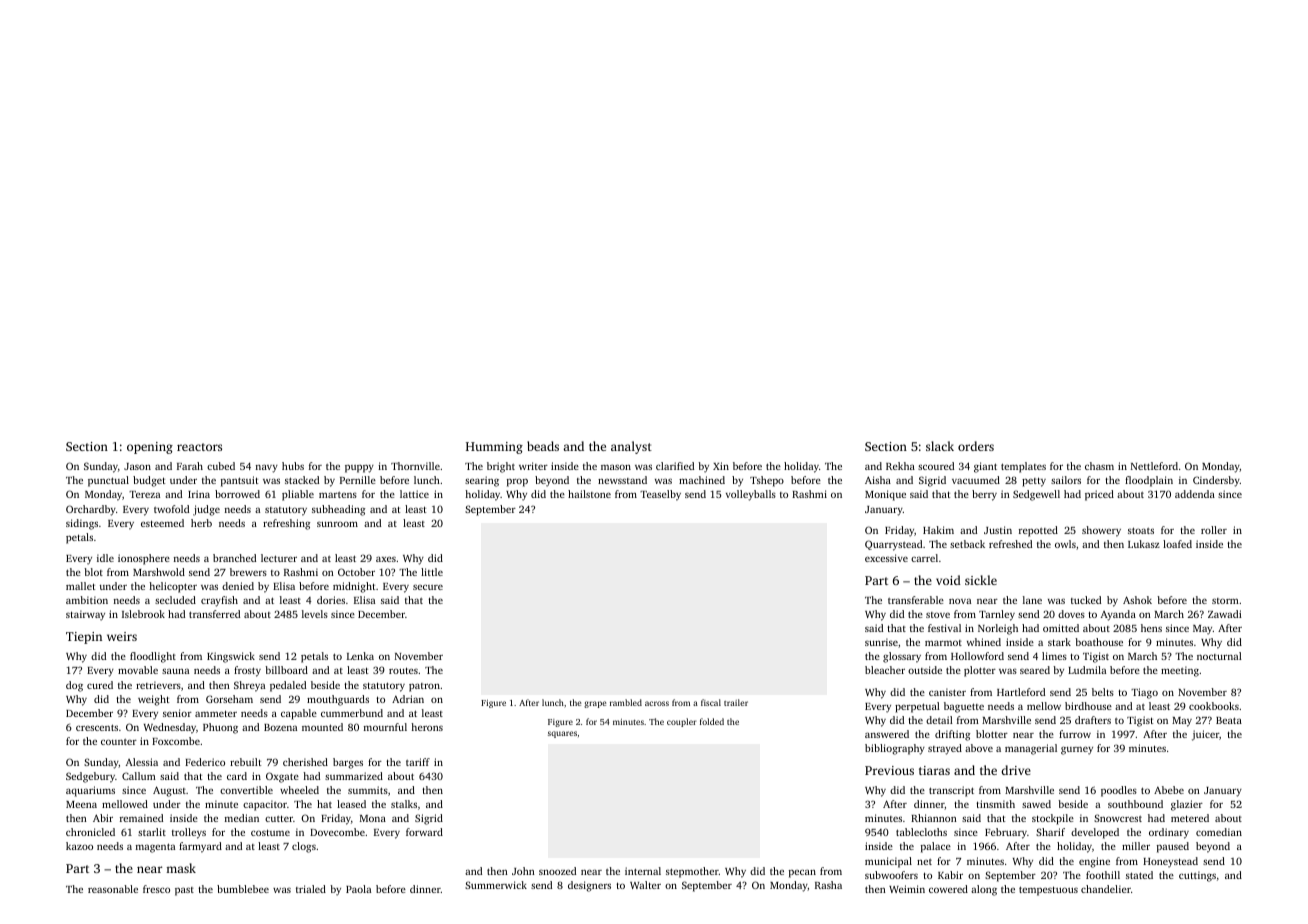 The height and width of the screenshot is (924, 1308). I want to click on slack, so click(940, 446).
